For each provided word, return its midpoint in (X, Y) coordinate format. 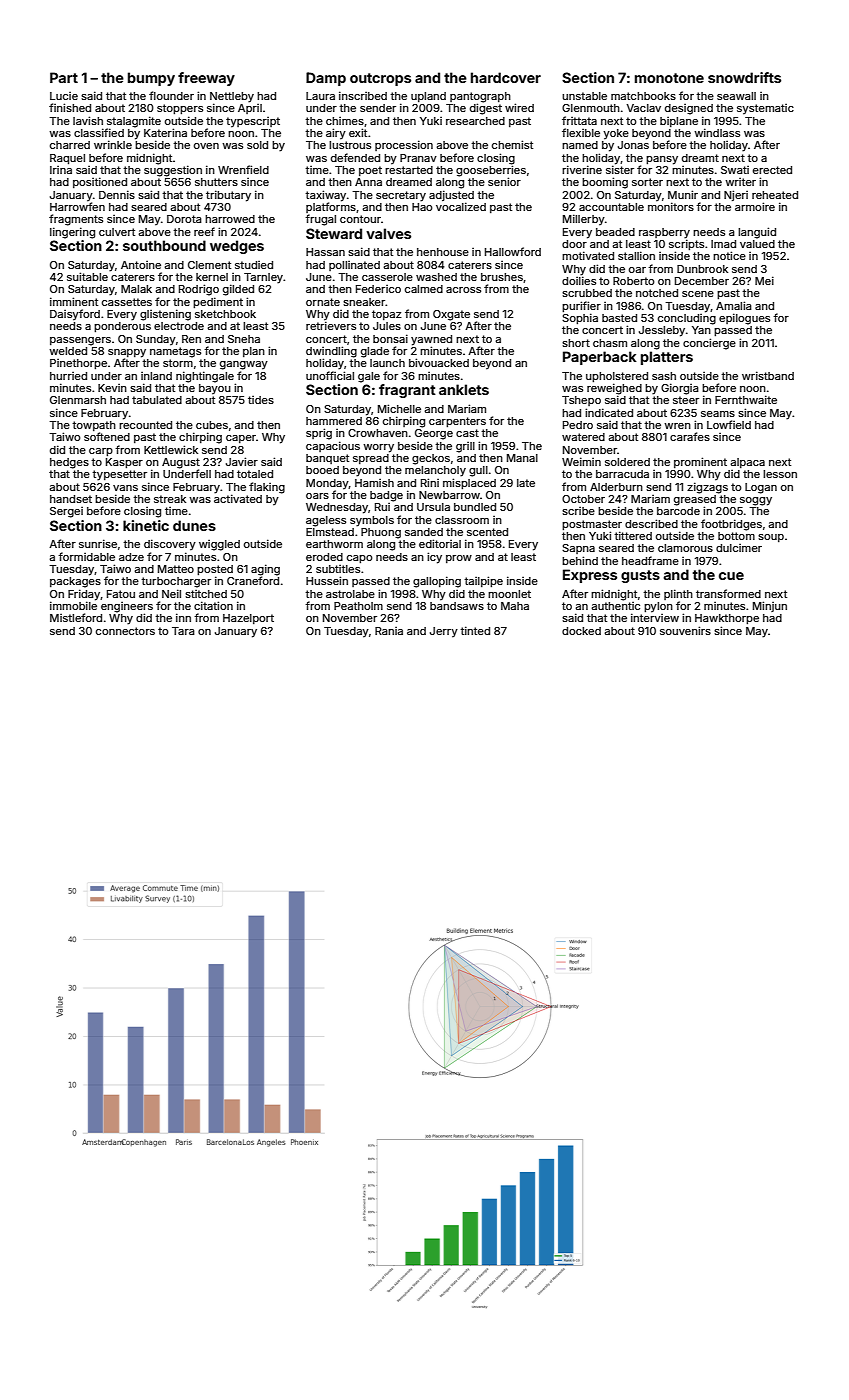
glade (375, 352)
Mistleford (76, 617)
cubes (212, 425)
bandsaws (457, 606)
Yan (701, 330)
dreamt (700, 158)
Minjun (770, 606)
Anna (368, 182)
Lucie (64, 96)
